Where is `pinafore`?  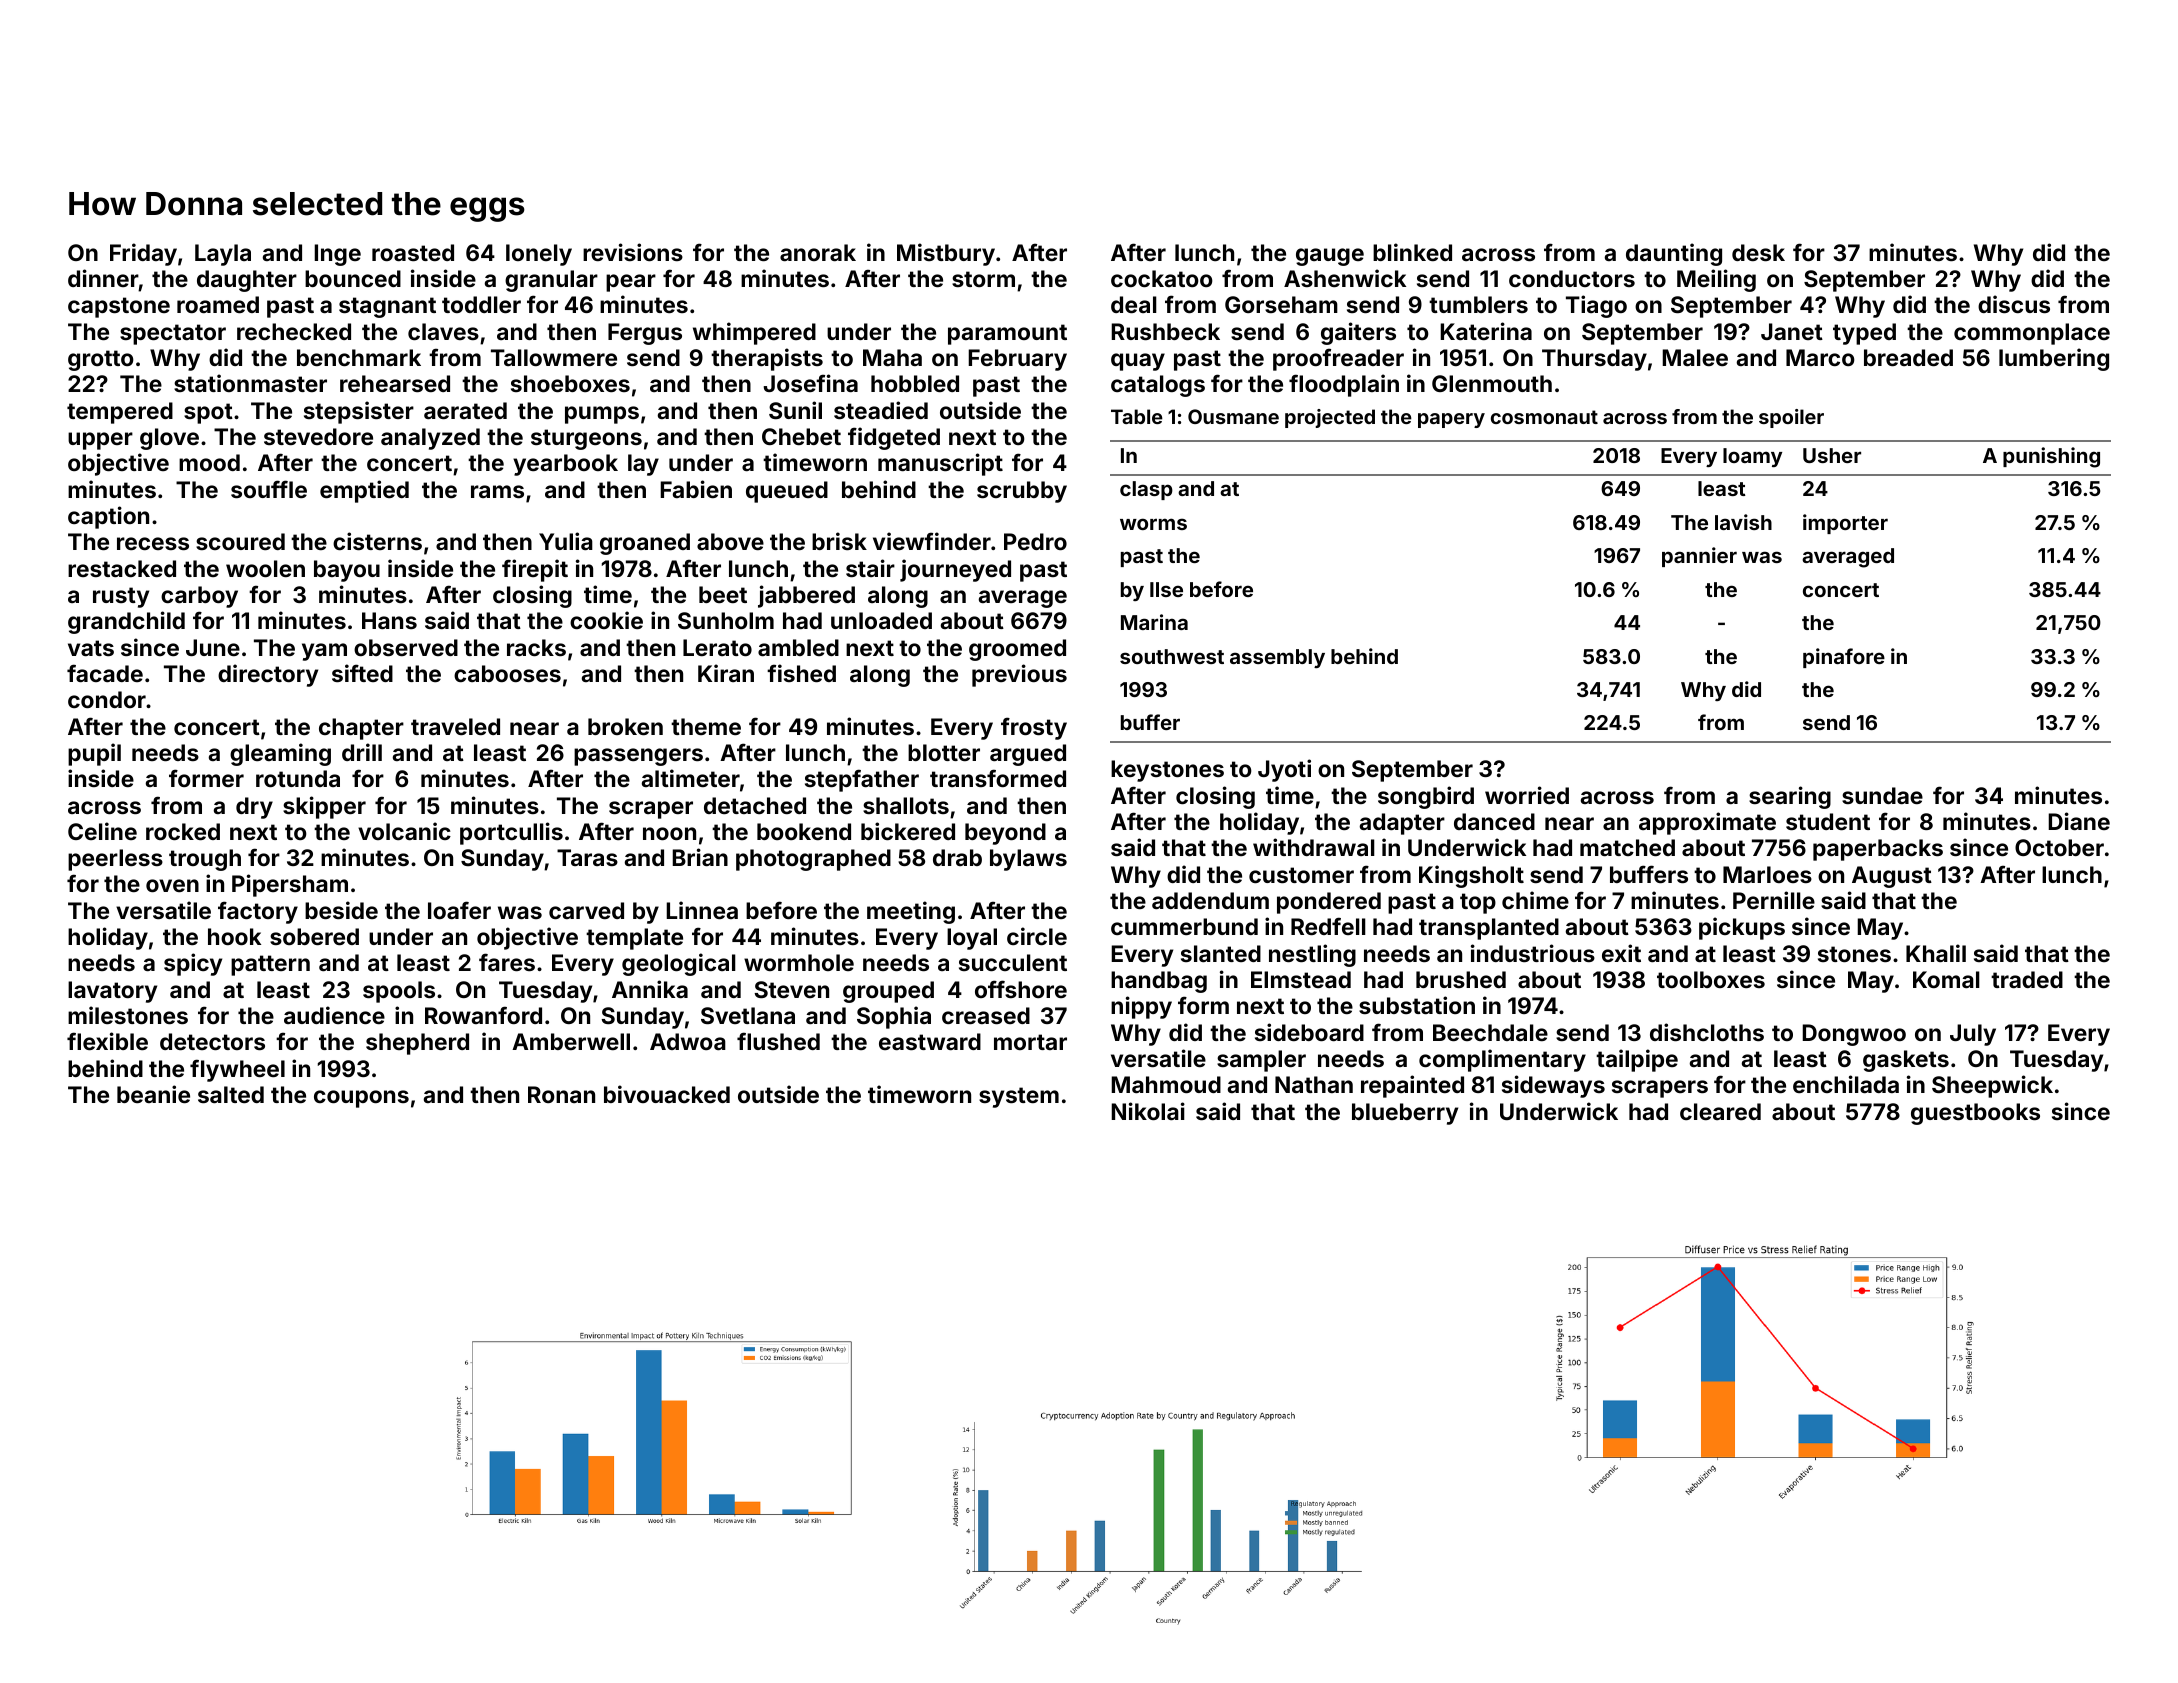 pinafore is located at coordinates (1844, 658).
